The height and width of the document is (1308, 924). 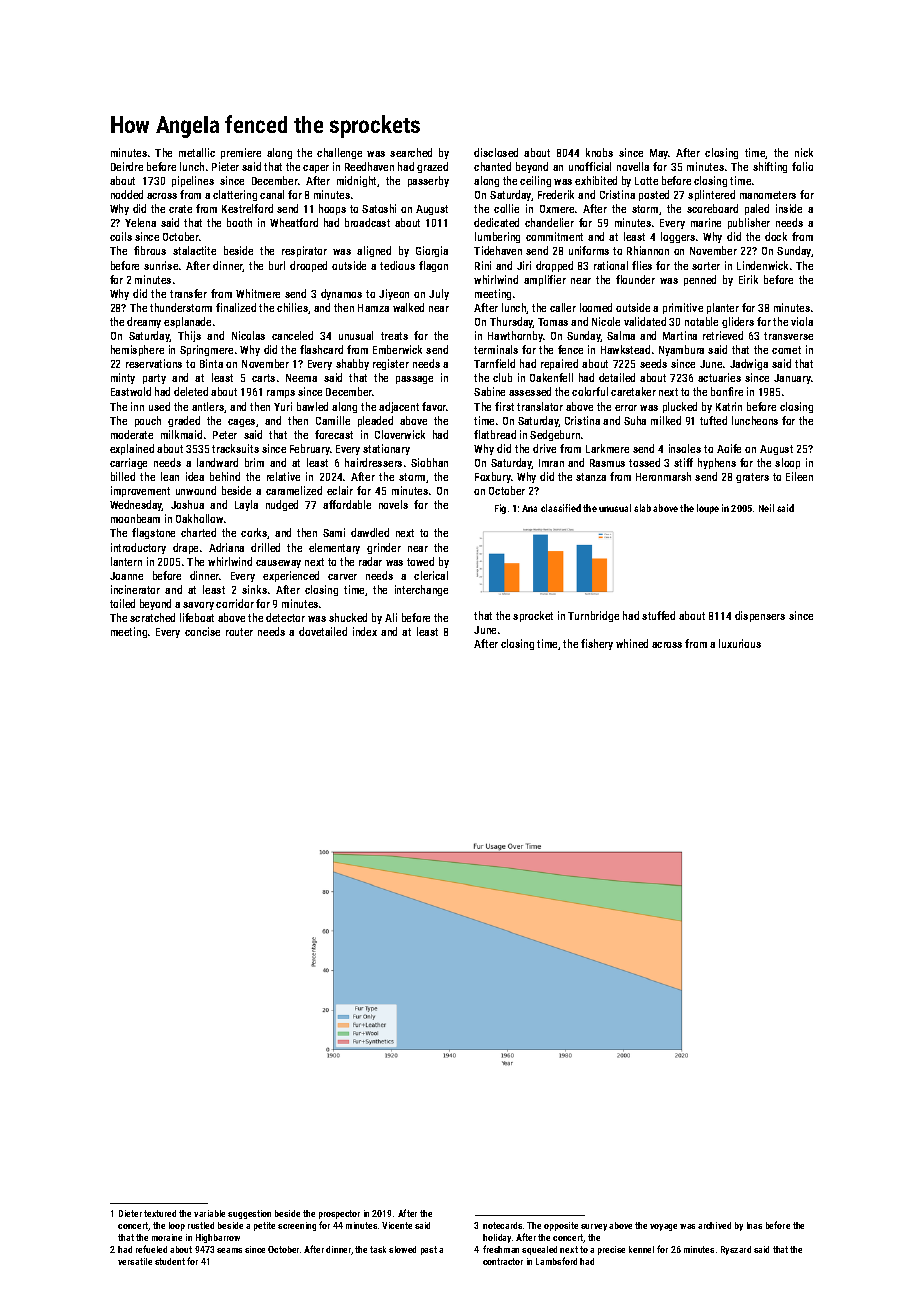 What do you see at coordinates (277, 265) in the document?
I see `burl` at bounding box center [277, 265].
